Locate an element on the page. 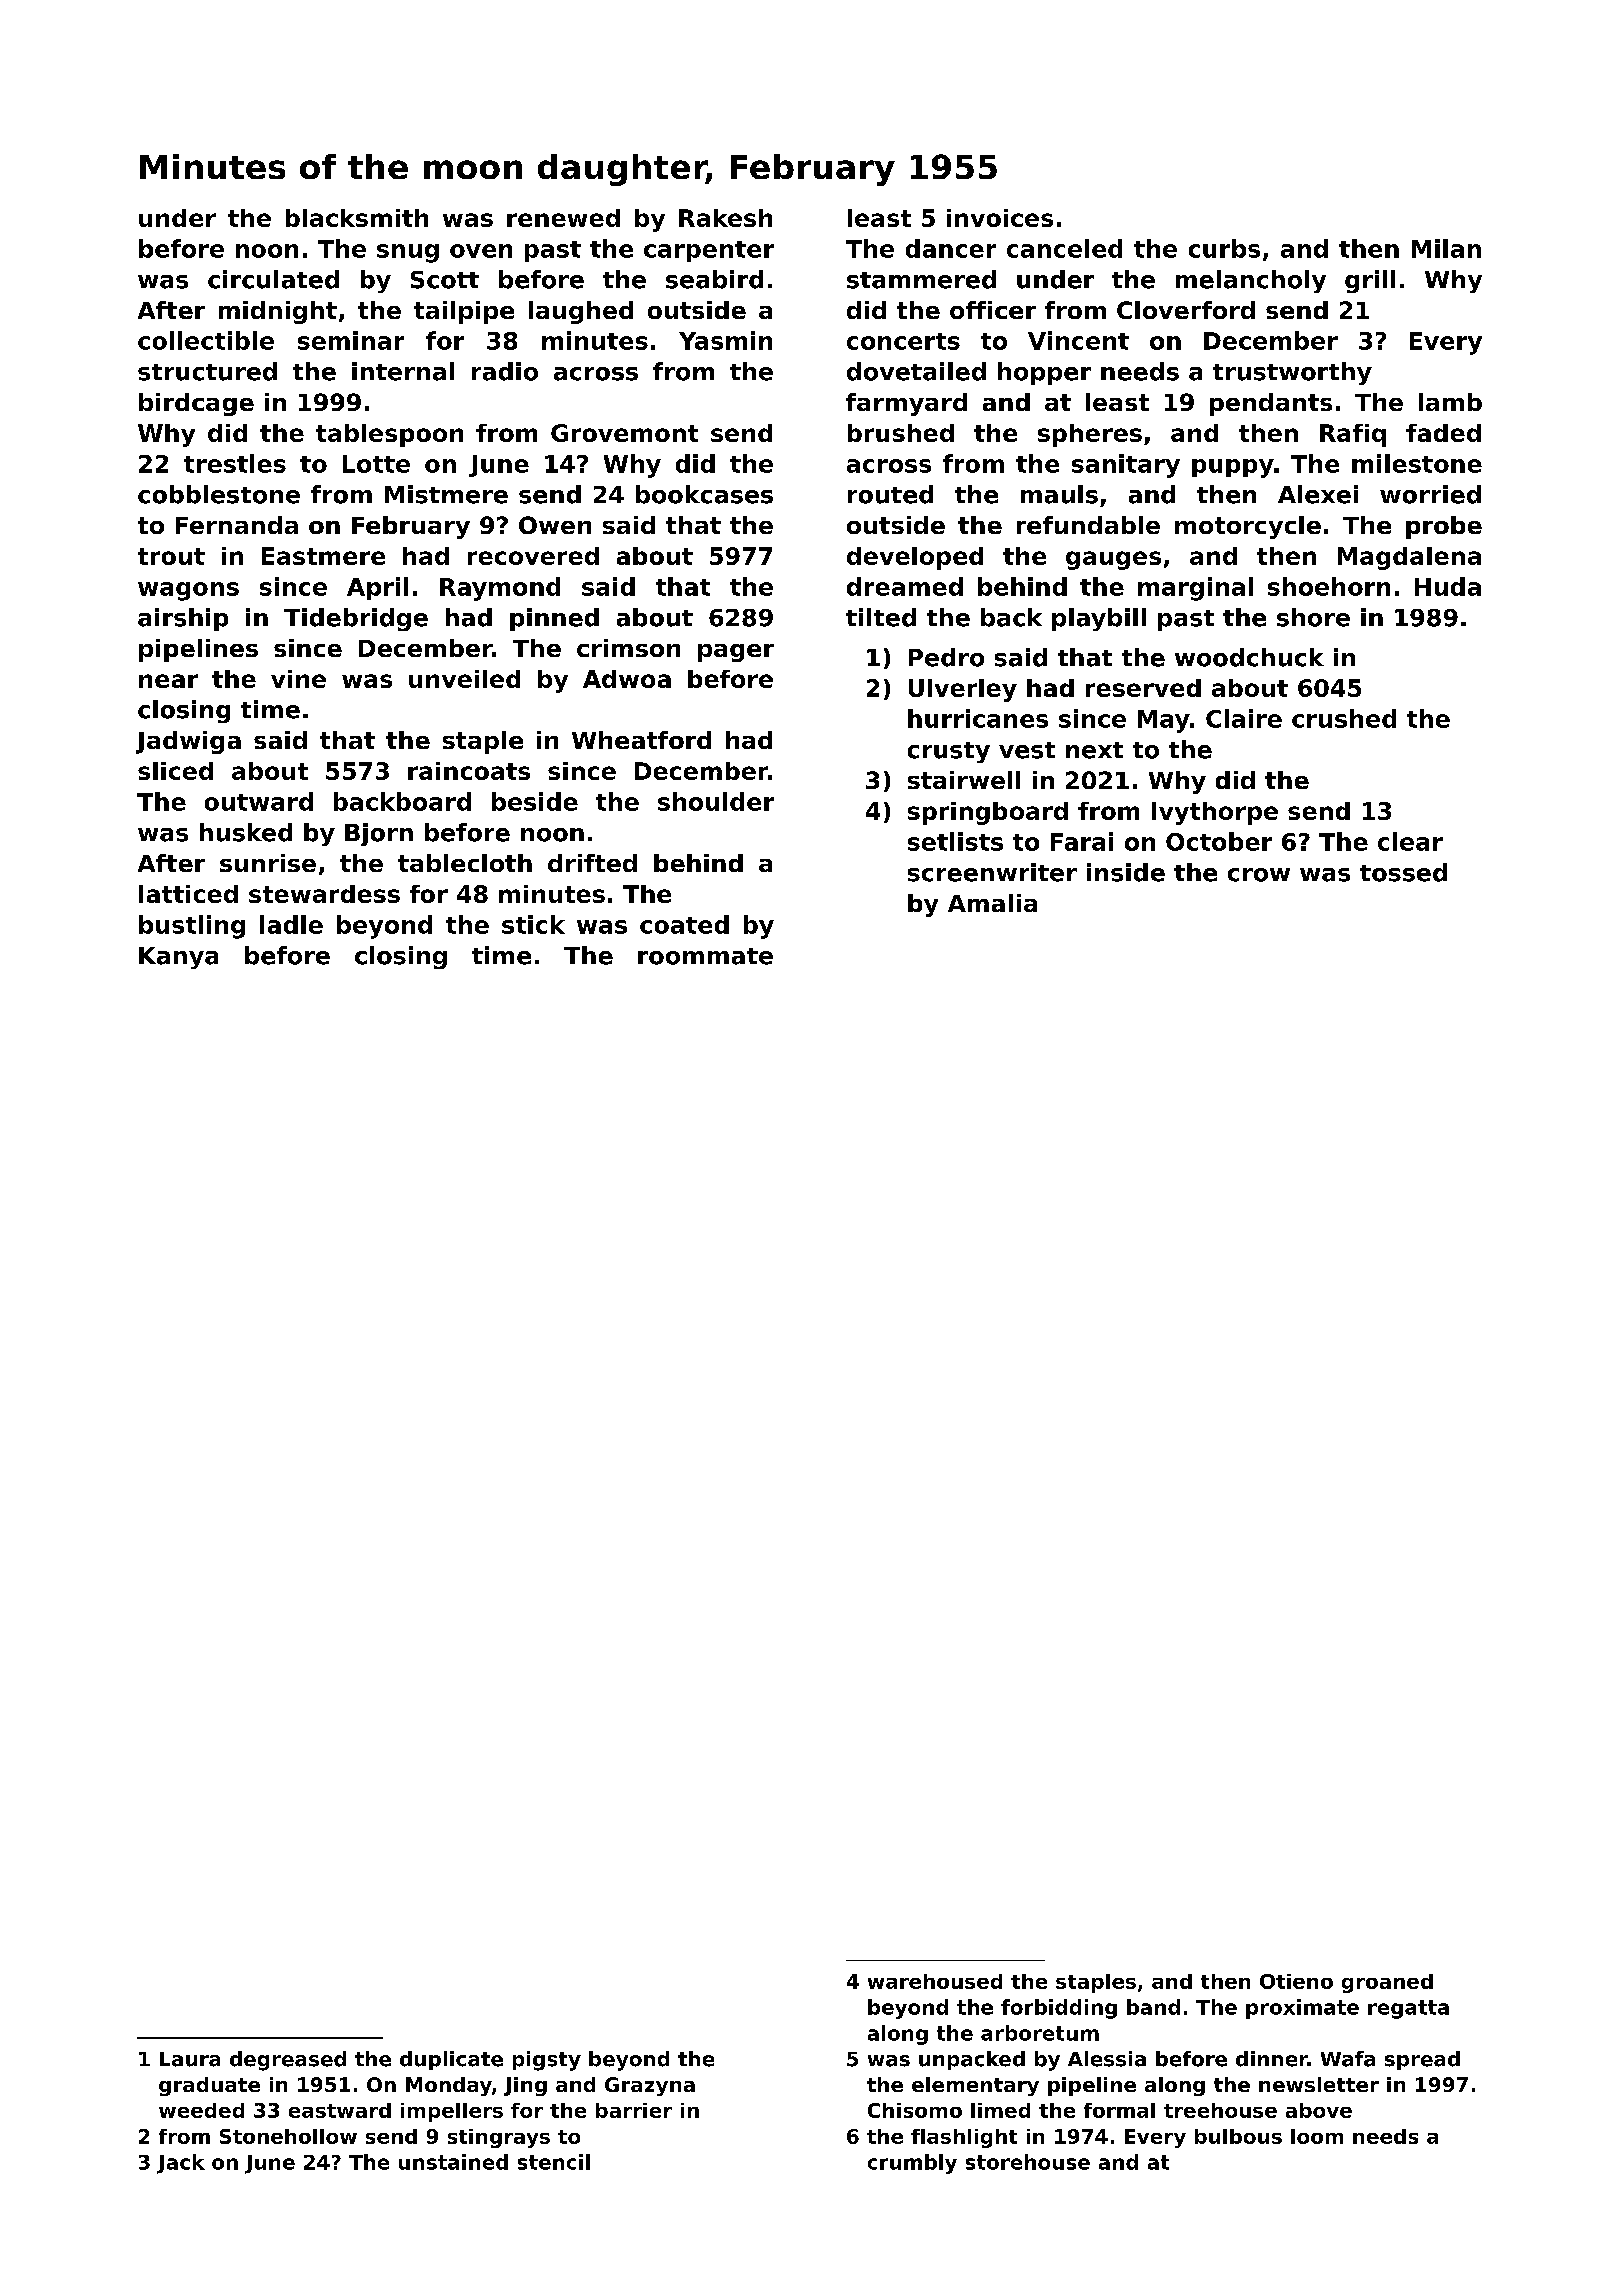 Image resolution: width=1620 pixels, height=2292 pixels. roommate is located at coordinates (705, 956).
